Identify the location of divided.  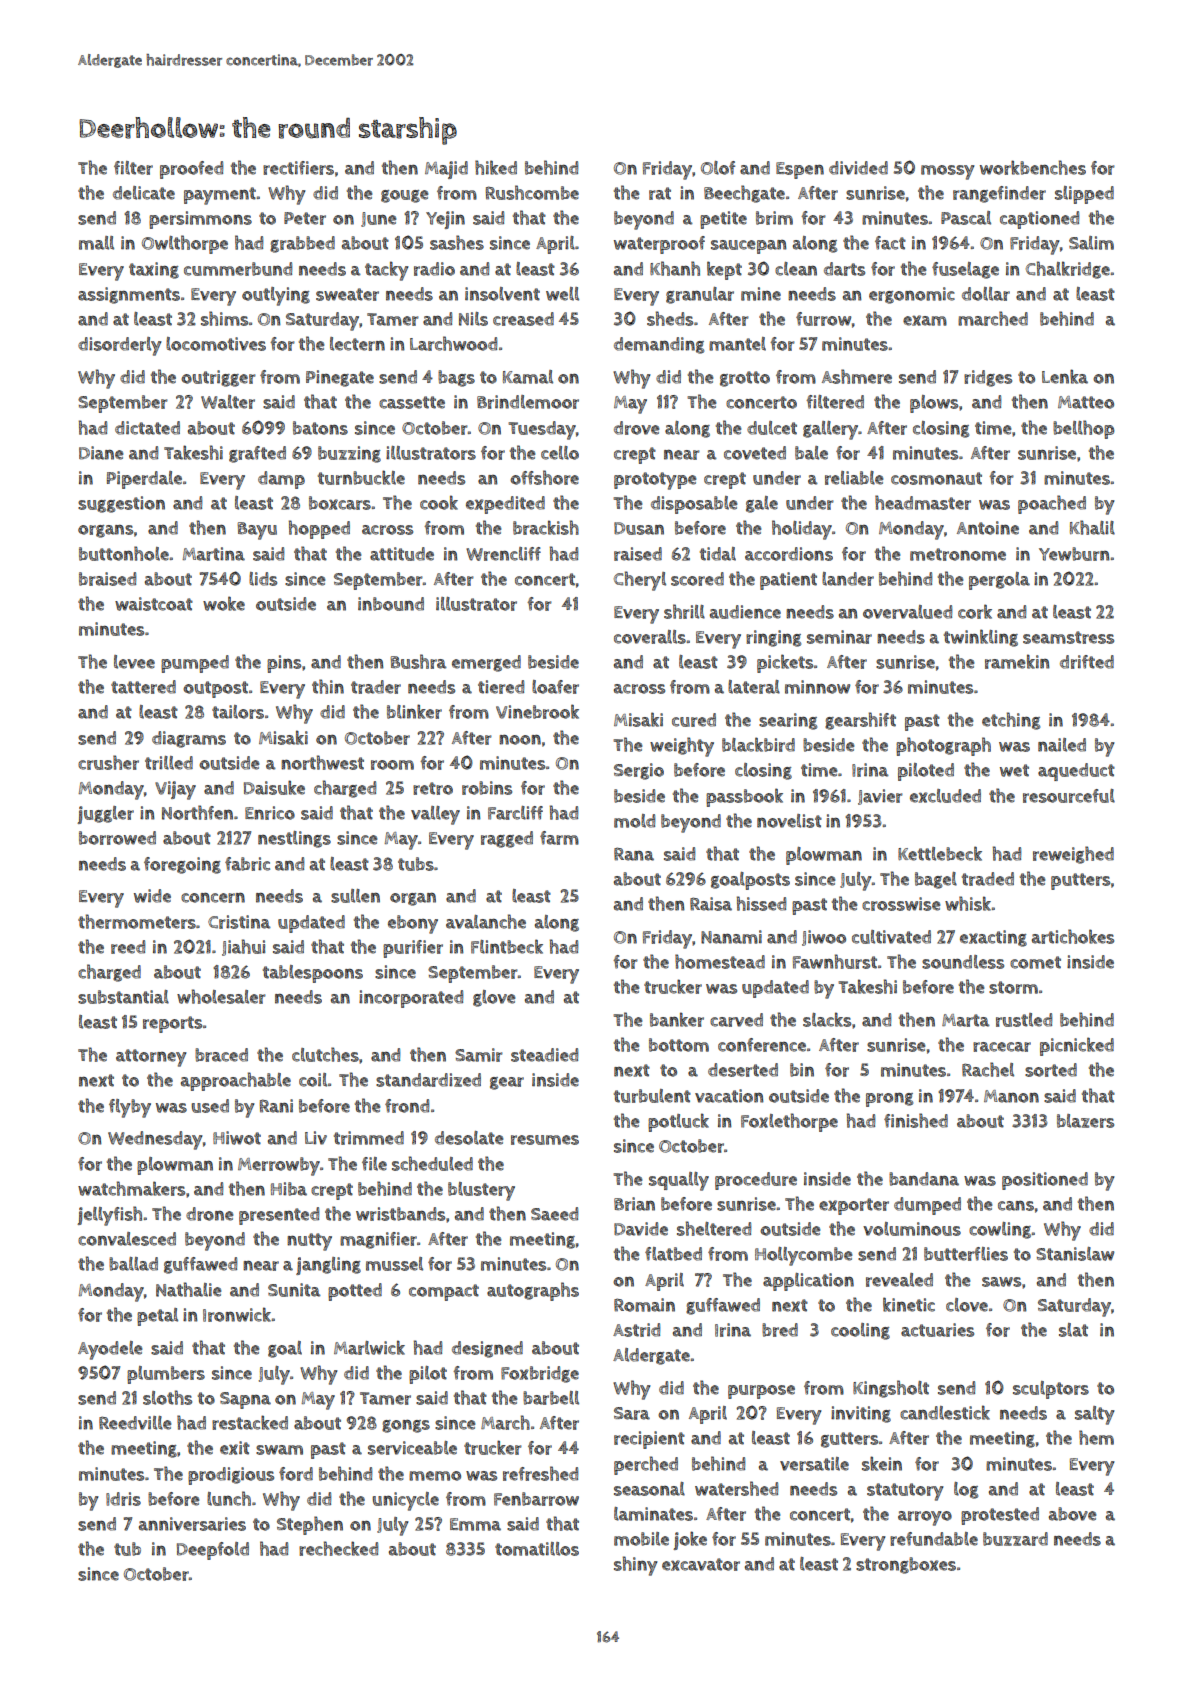
(858, 168).
